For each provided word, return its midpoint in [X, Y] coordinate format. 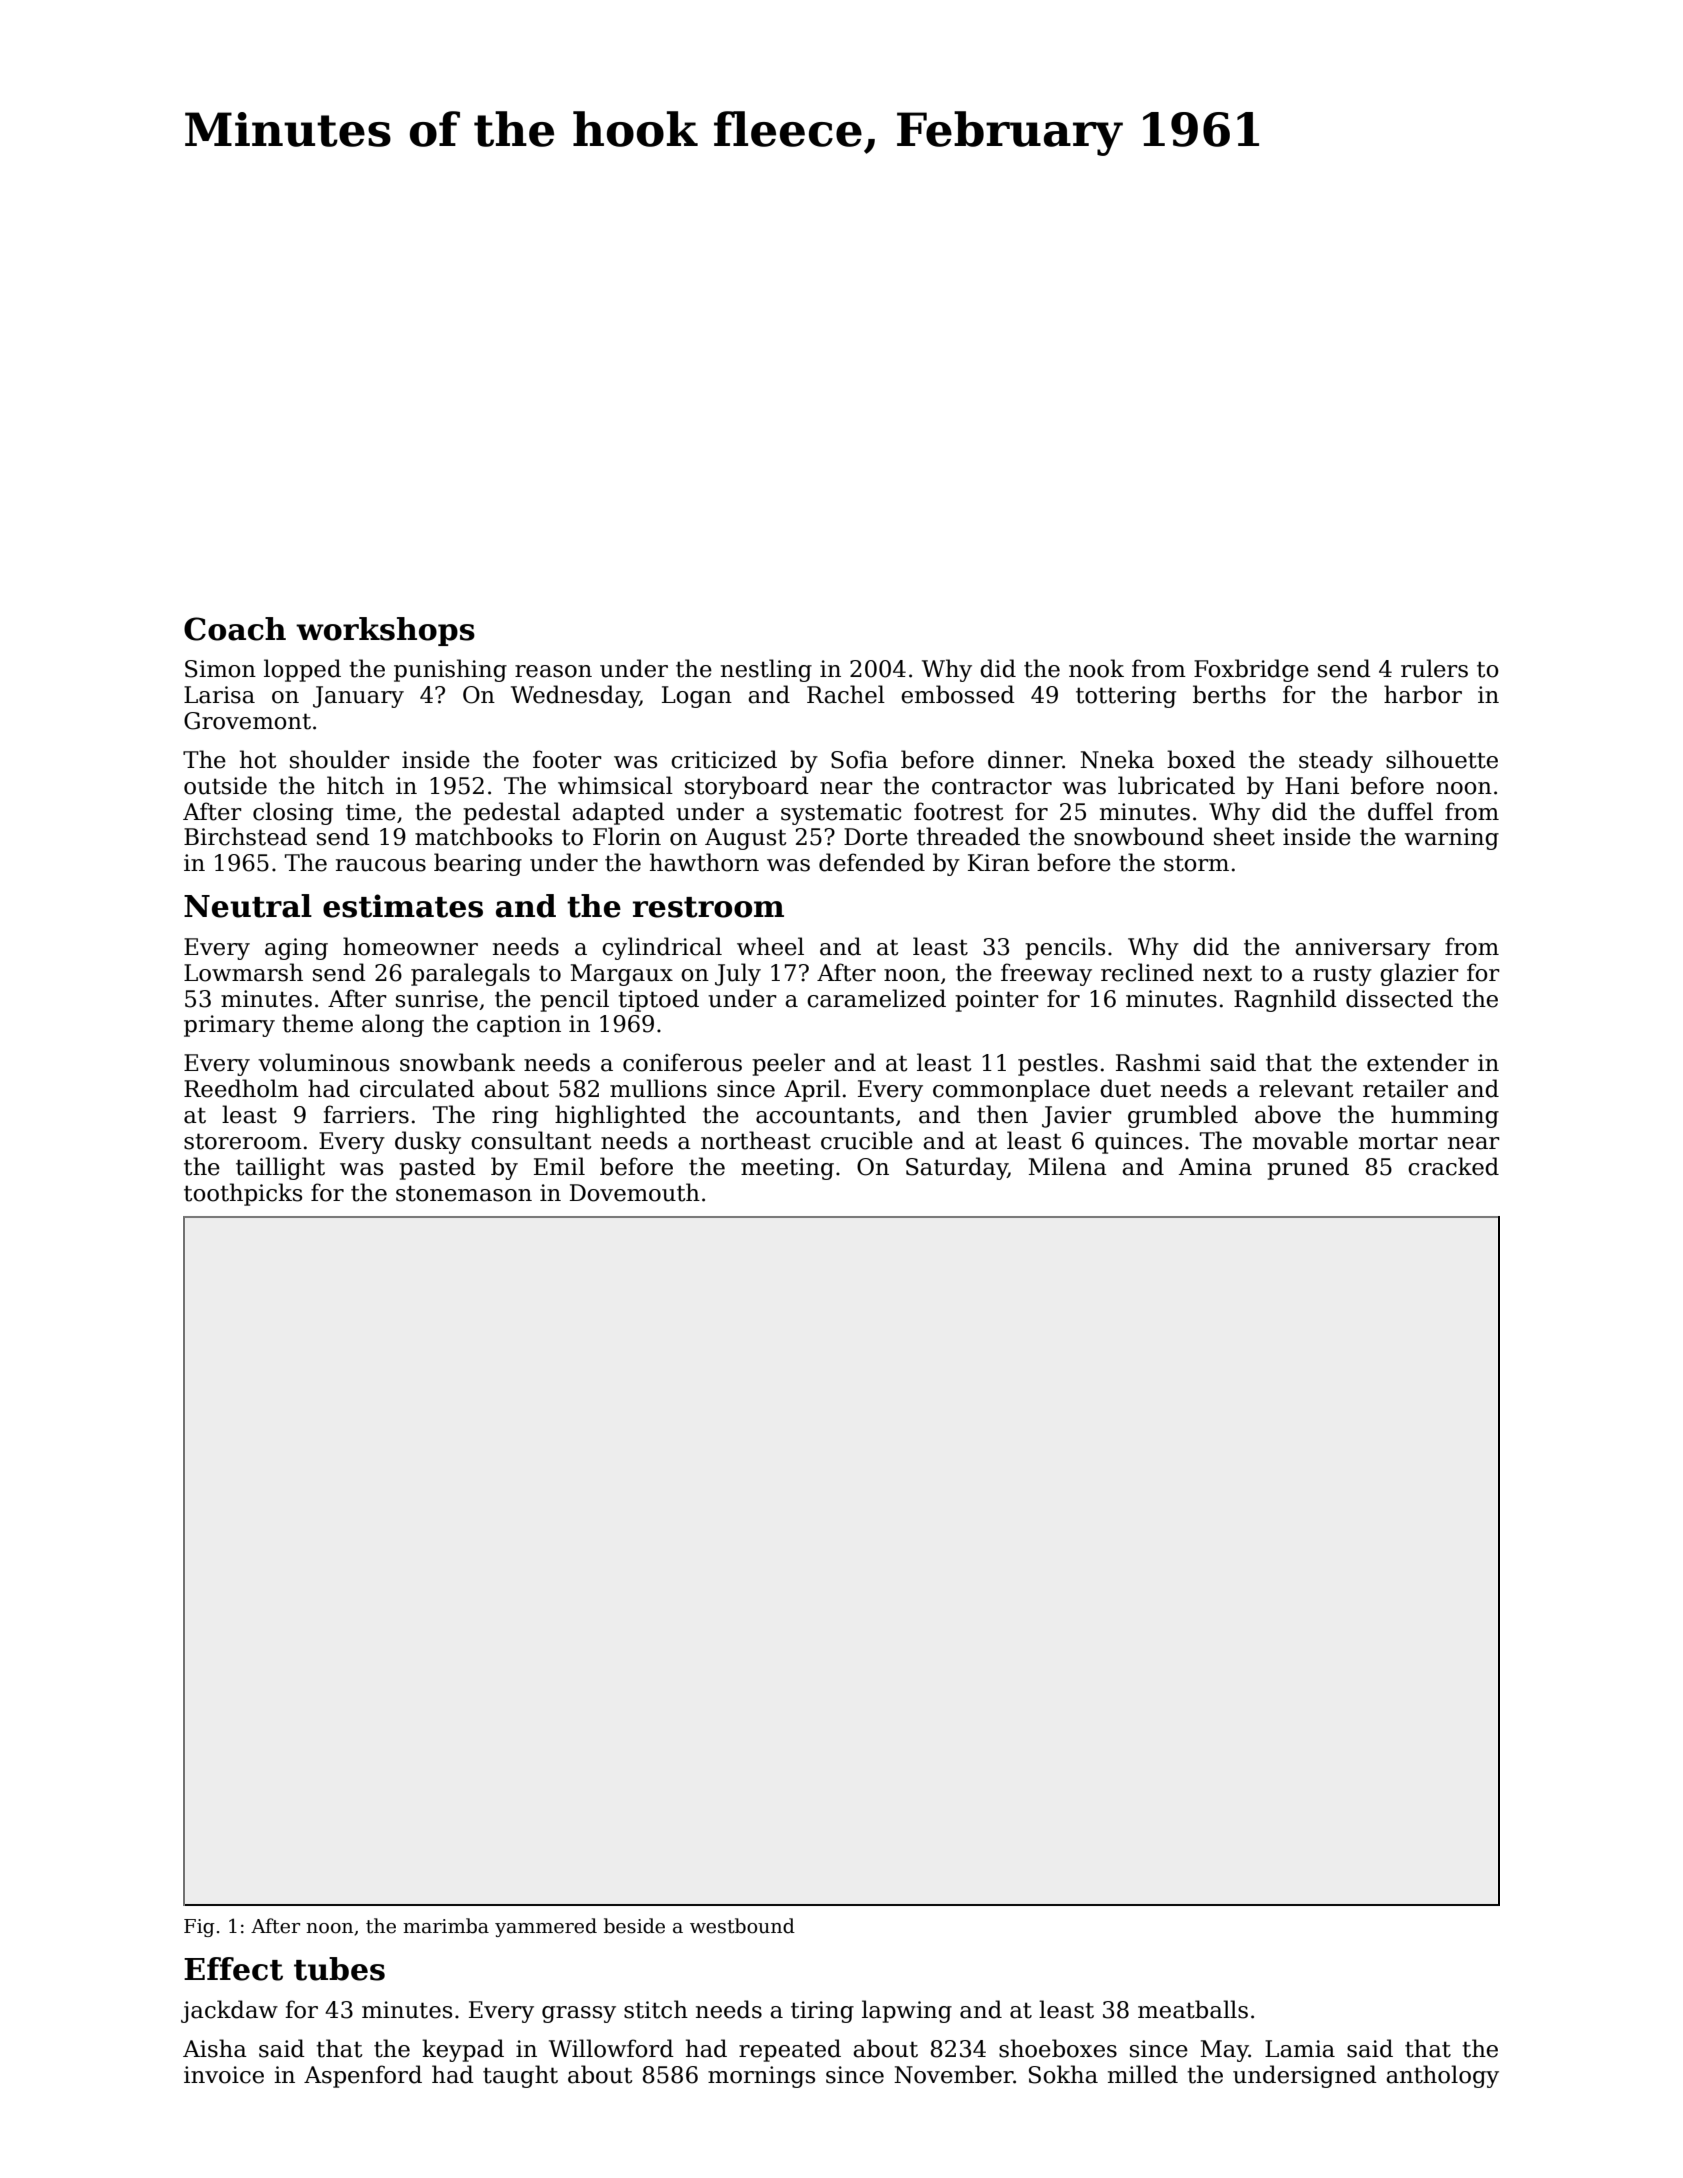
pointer [997, 1001]
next [1227, 973]
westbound [742, 1926]
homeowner [410, 946]
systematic [841, 814]
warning [1451, 839]
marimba [446, 1926]
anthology [1442, 2076]
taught [520, 2076]
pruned [1308, 1168]
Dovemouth [635, 1192]
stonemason [464, 1193]
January [358, 697]
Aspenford [363, 2076]
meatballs [1193, 2009]
